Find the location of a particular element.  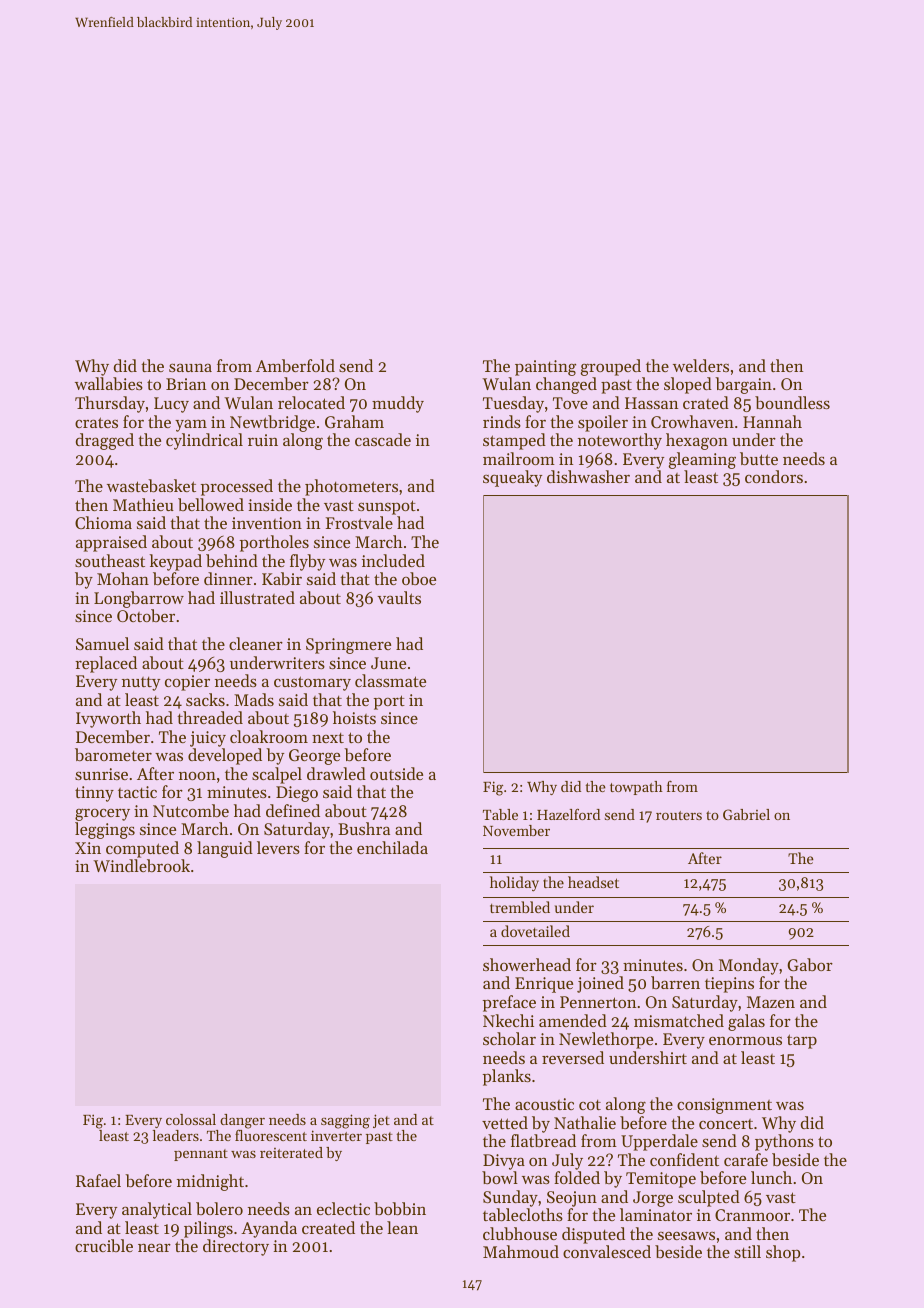

directory is located at coordinates (236, 1247).
